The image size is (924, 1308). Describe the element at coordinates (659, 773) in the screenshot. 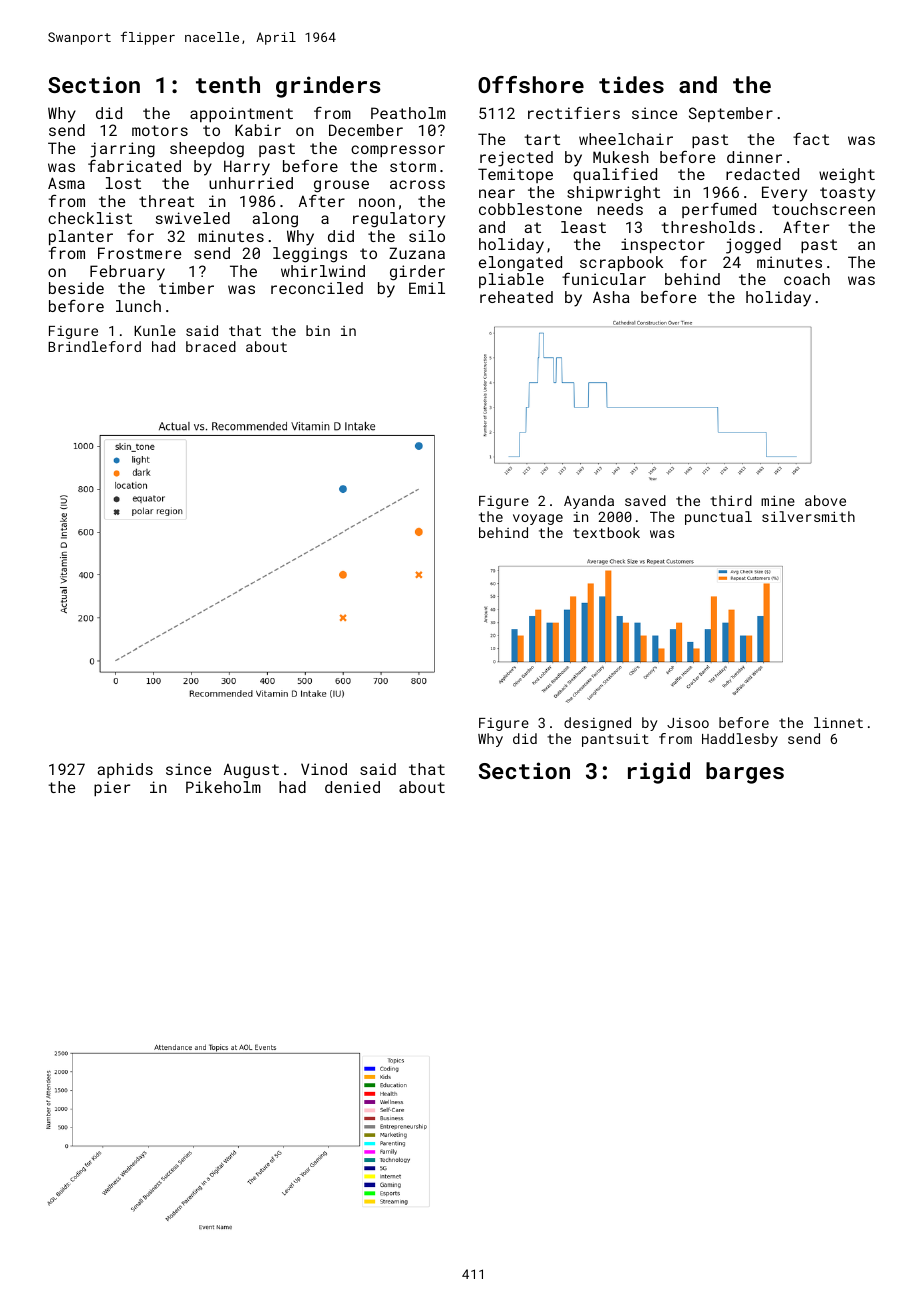

I see `rigid` at that location.
